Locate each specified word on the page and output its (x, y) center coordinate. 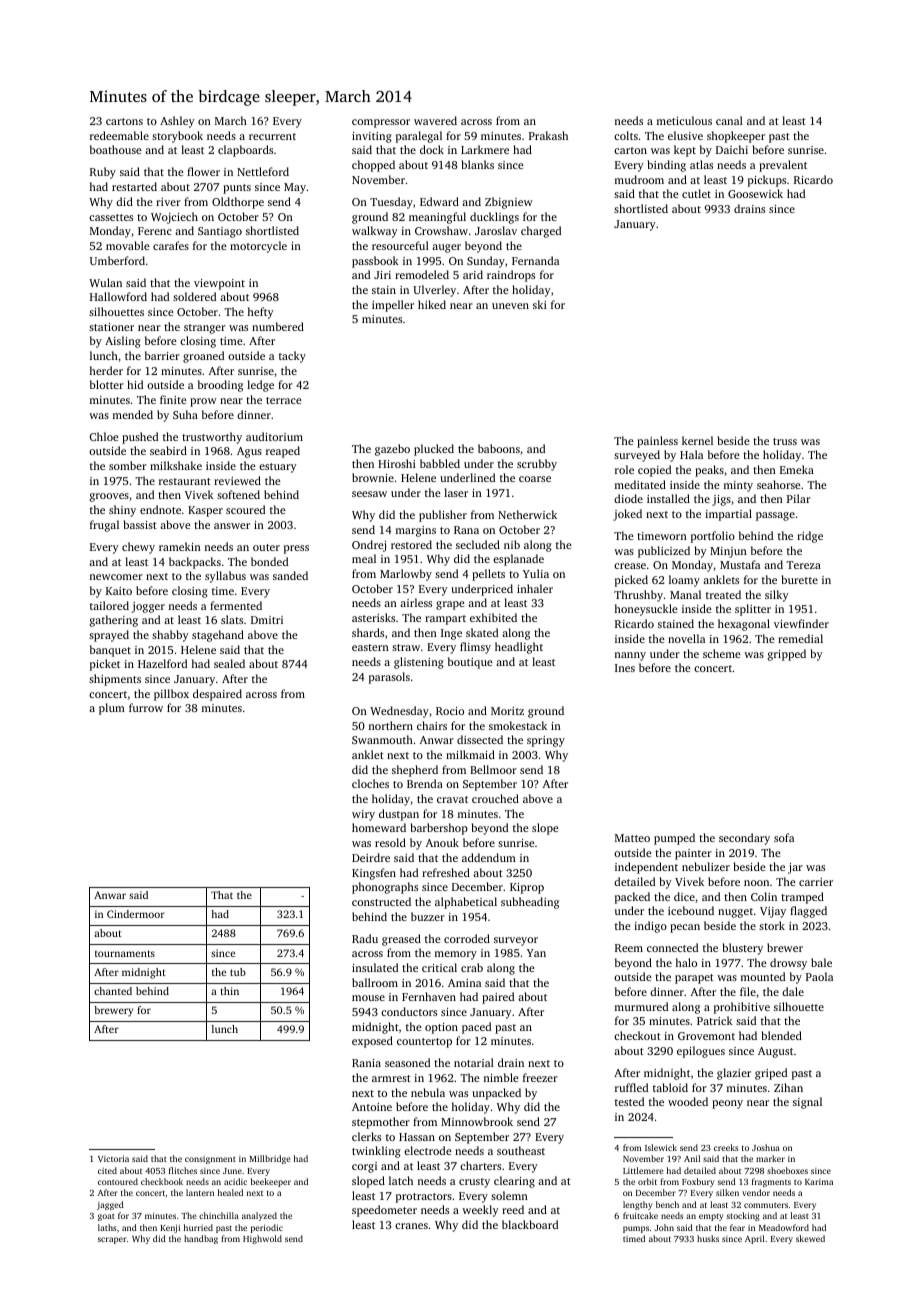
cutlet (696, 193)
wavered (435, 120)
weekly (480, 1211)
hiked (432, 304)
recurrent (272, 136)
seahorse (779, 484)
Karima (819, 1182)
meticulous (684, 120)
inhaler (535, 588)
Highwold (262, 1239)
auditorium (274, 436)
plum (112, 709)
